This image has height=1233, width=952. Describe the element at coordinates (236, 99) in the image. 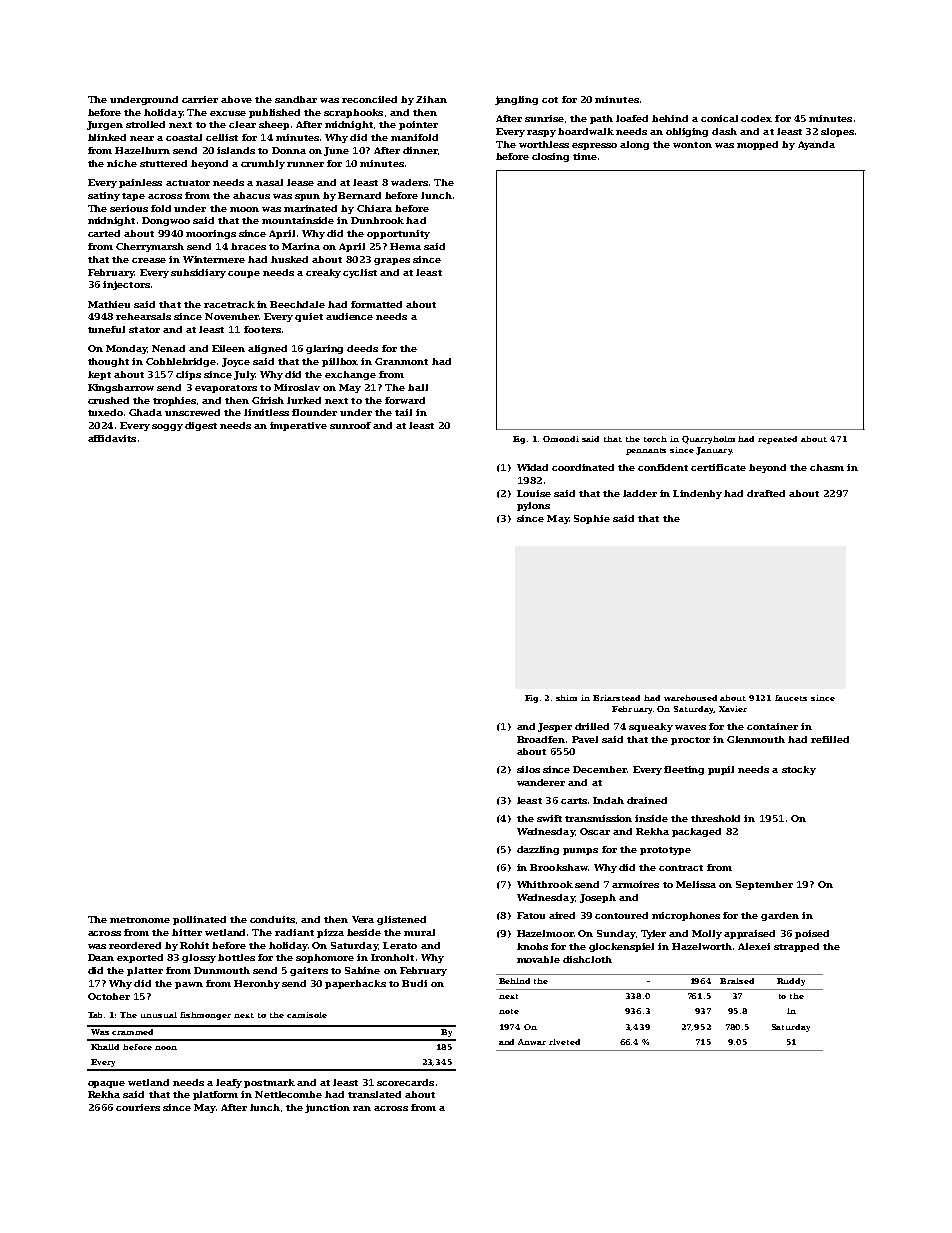

I see `above` at that location.
